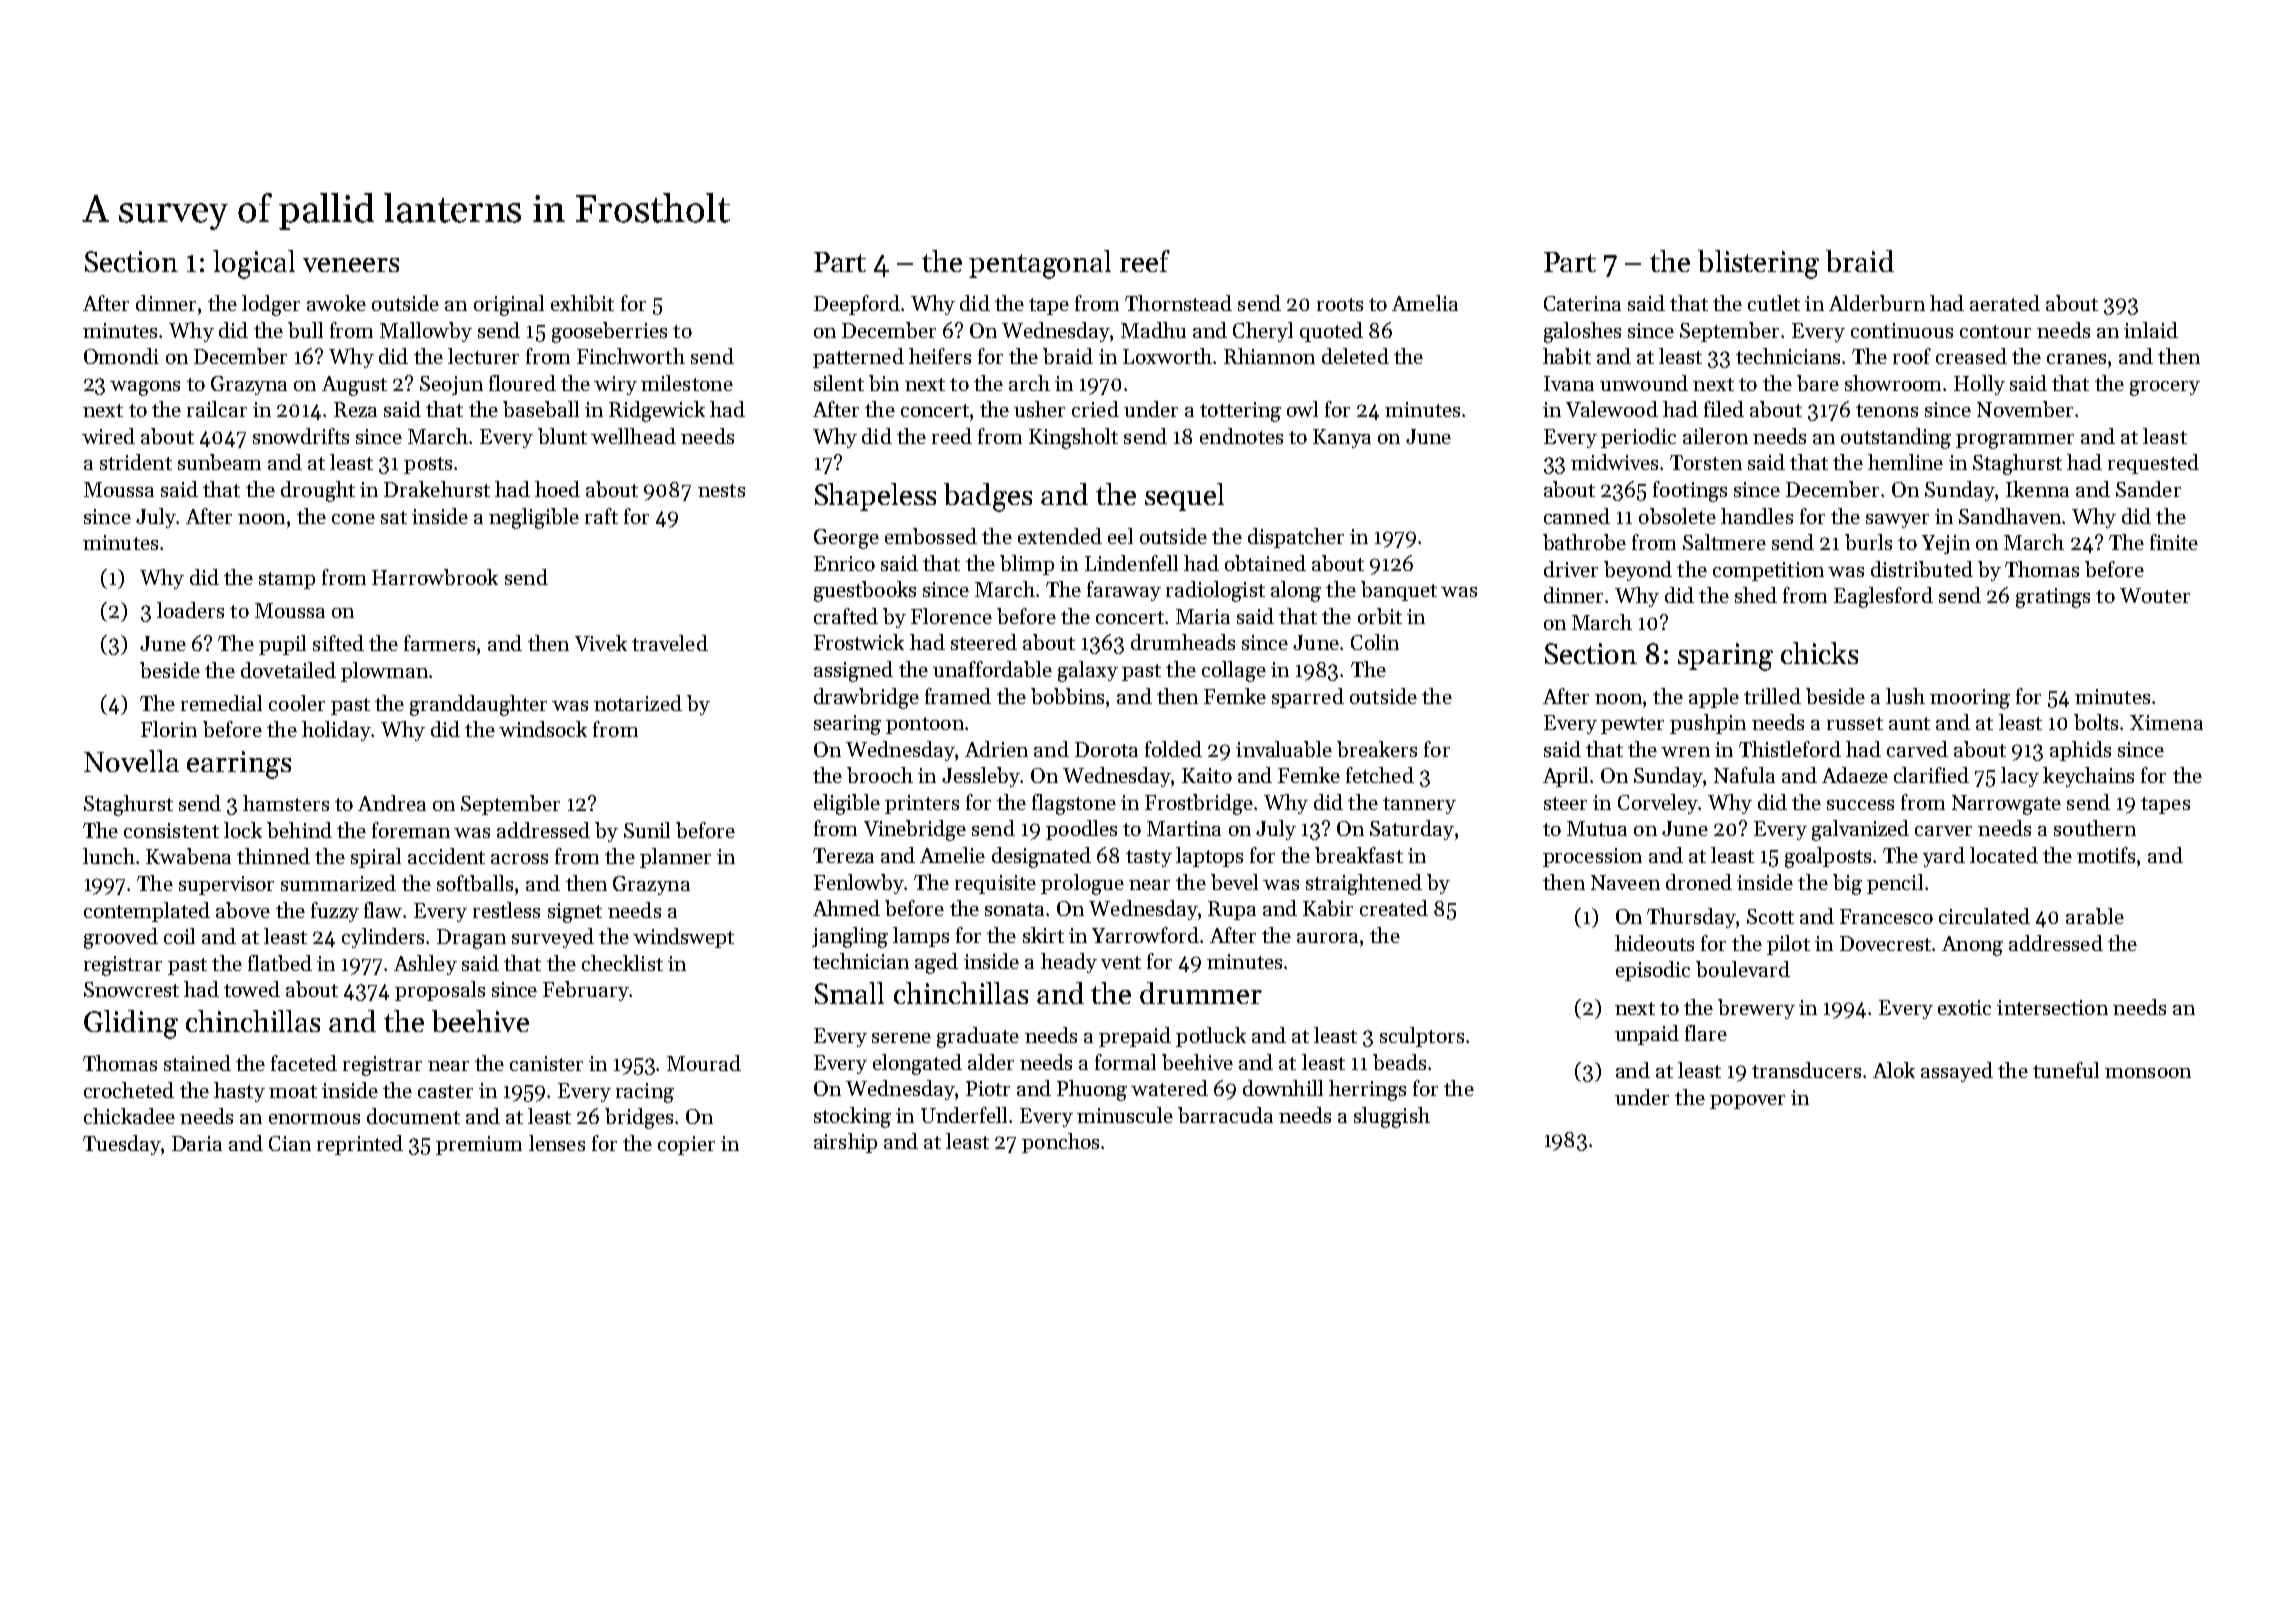  Describe the element at coordinates (952, 436) in the screenshot. I see `reed` at that location.
